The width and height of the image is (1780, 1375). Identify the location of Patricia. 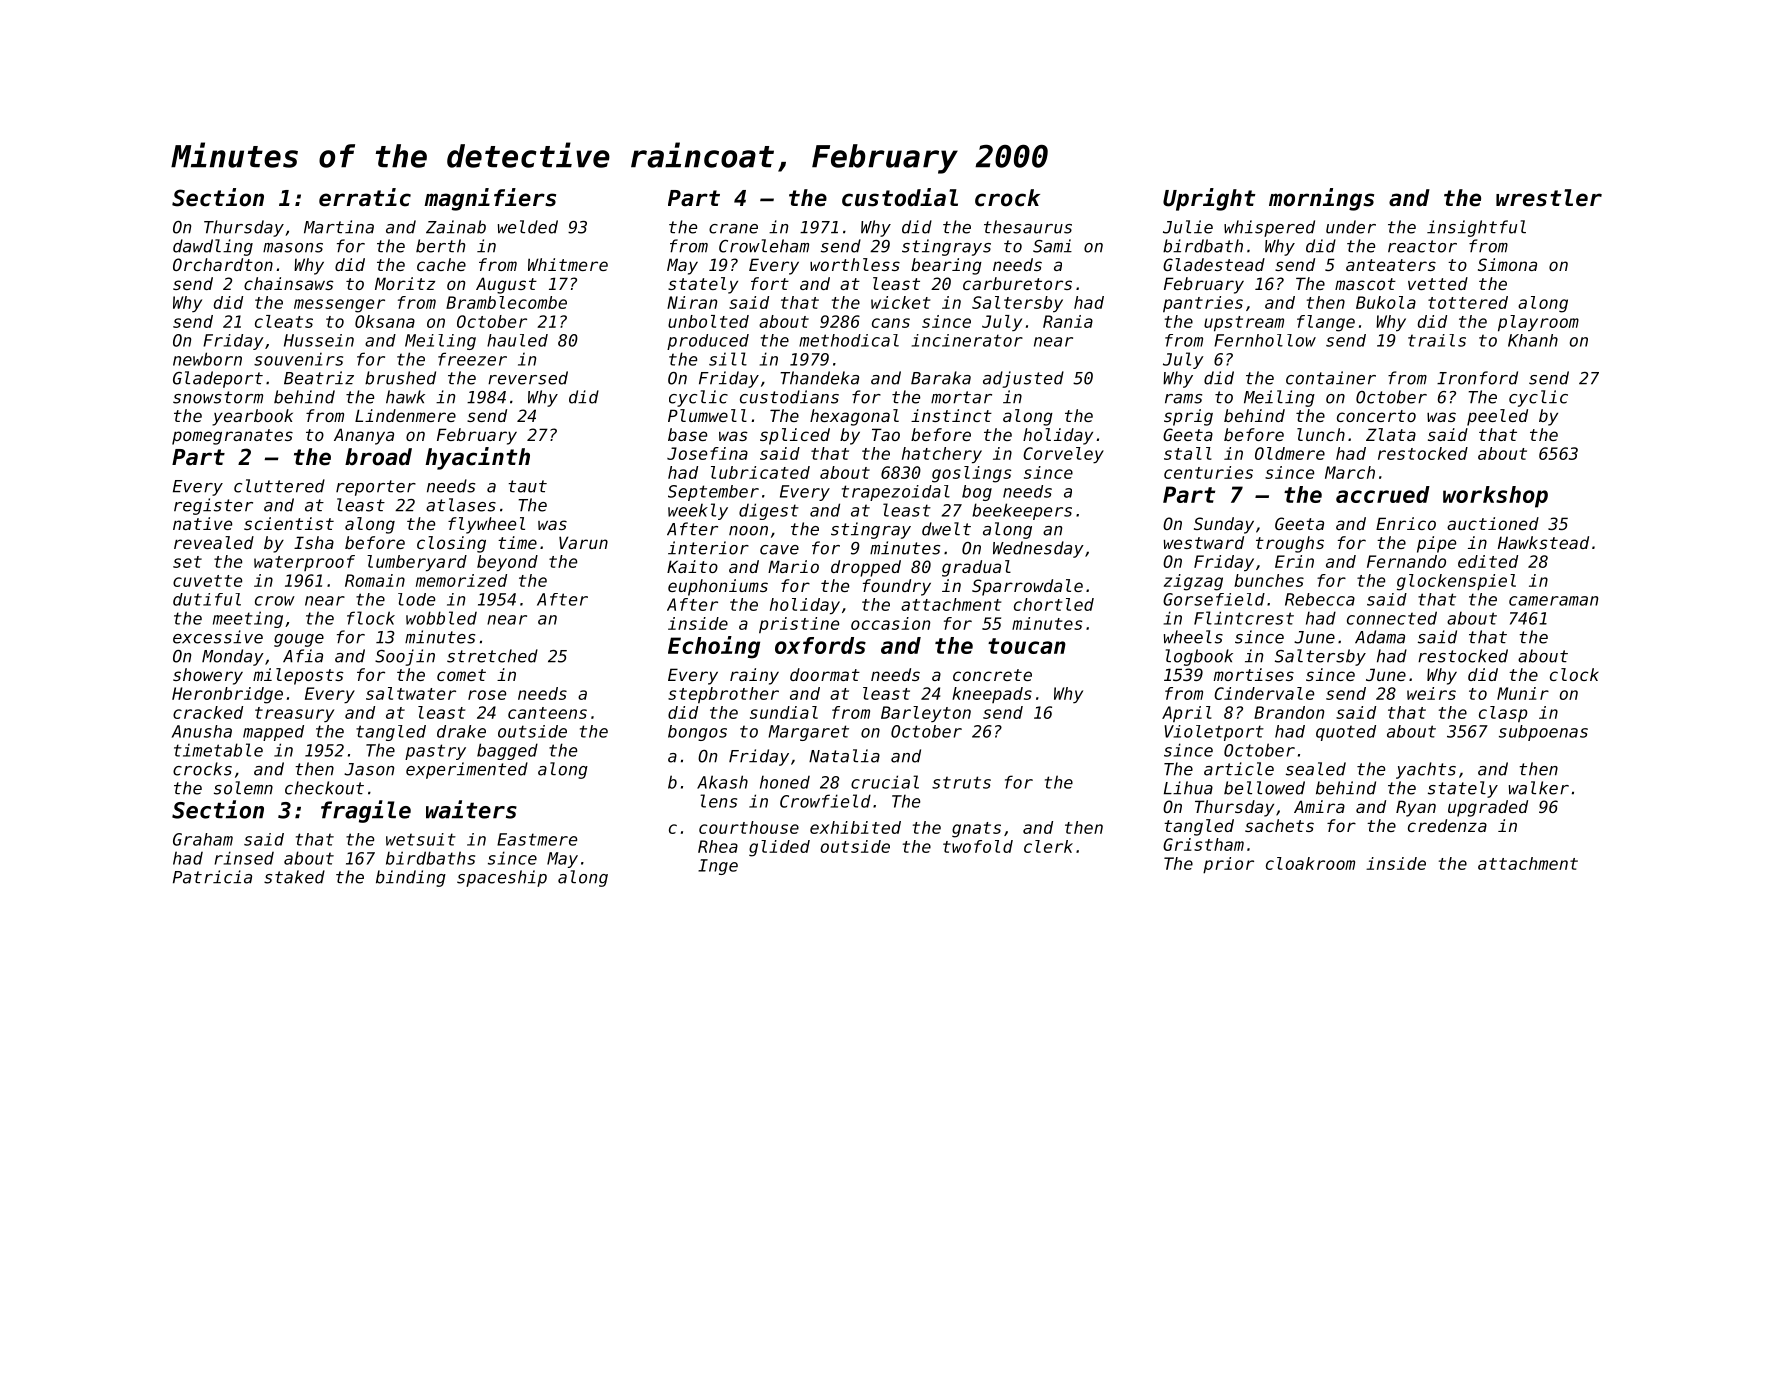
(212, 877).
